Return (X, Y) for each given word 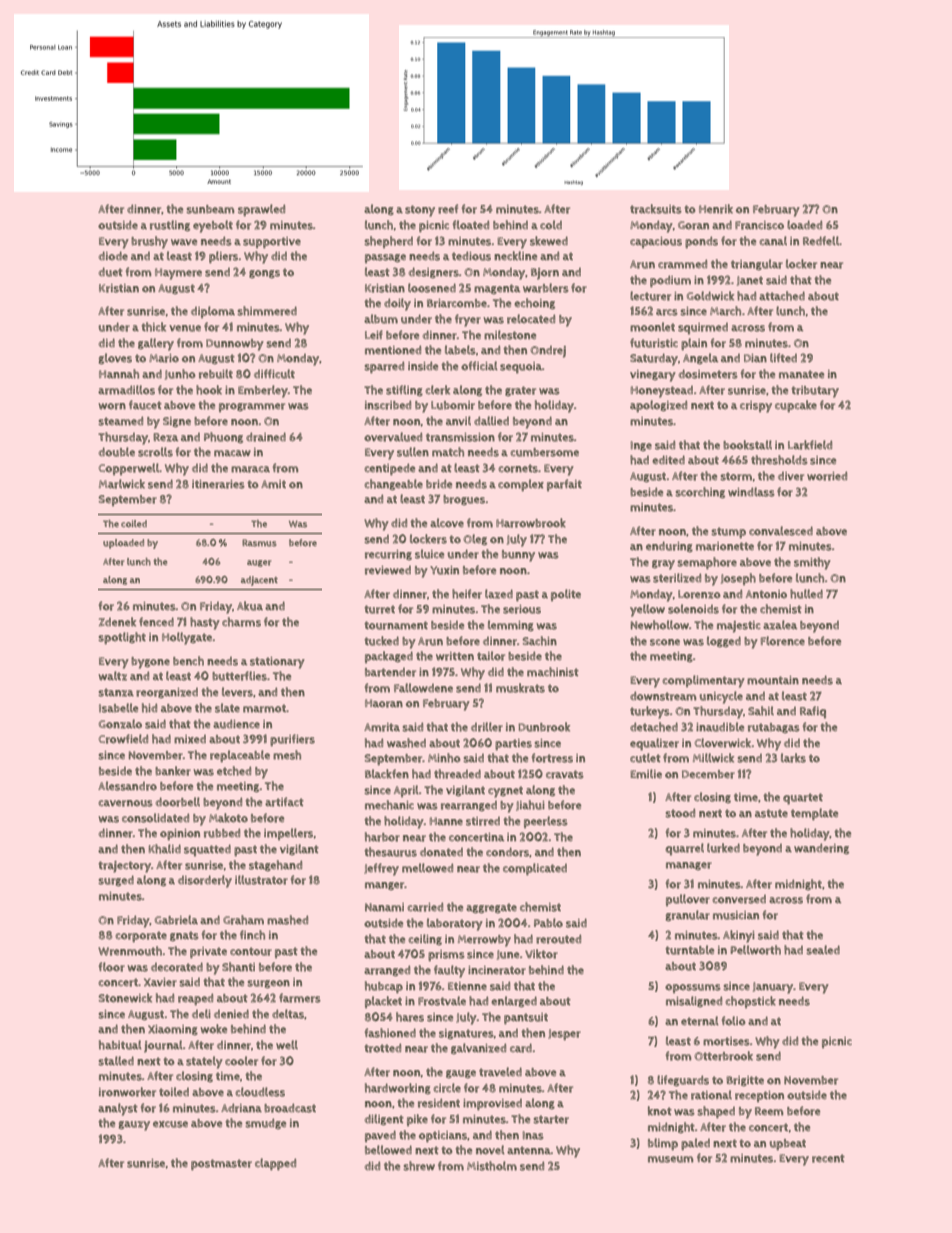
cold (551, 225)
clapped (275, 1164)
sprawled (261, 210)
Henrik (716, 209)
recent (828, 1158)
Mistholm (492, 1166)
